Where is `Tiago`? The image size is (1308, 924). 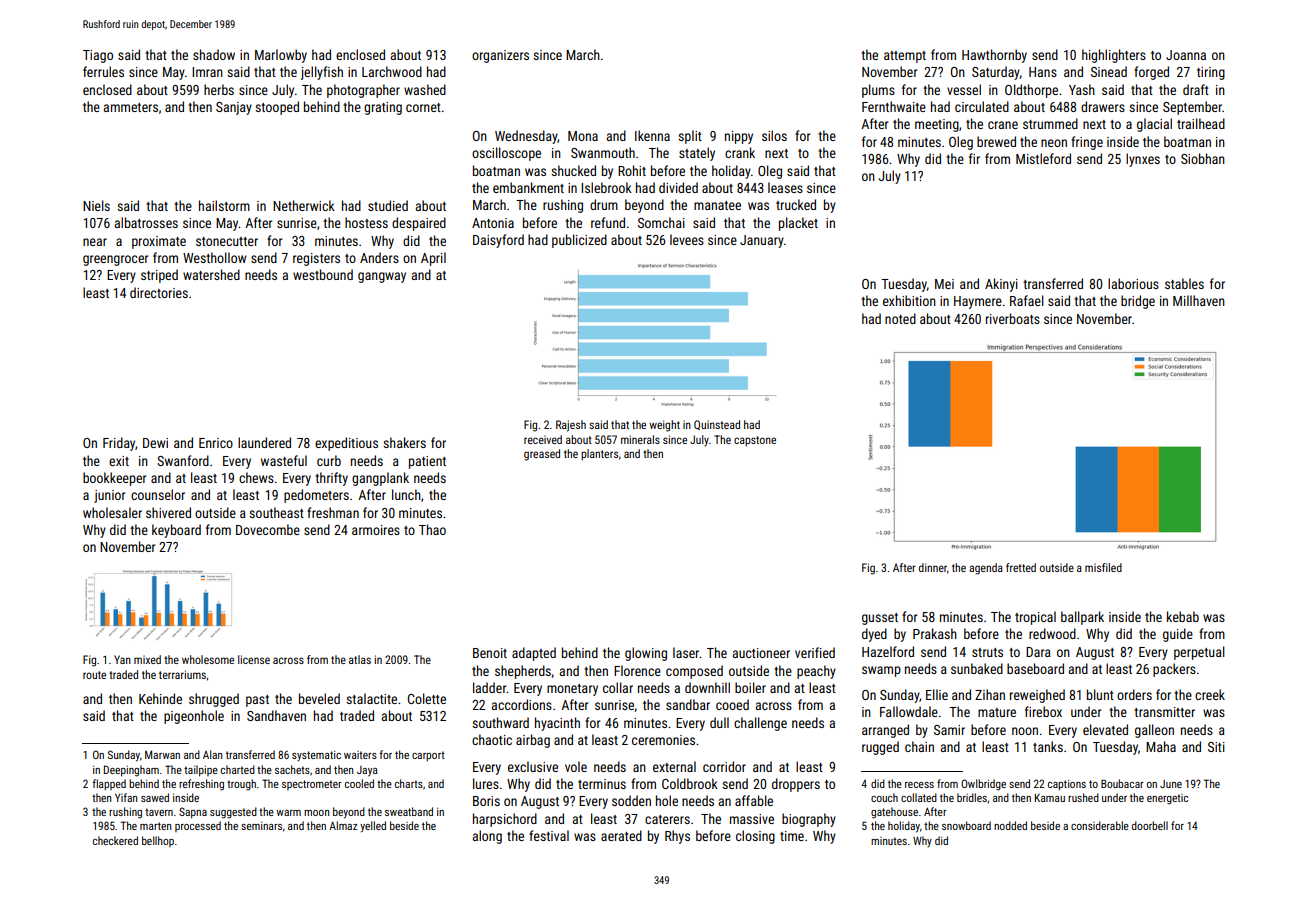
Tiago is located at coordinates (98, 56).
